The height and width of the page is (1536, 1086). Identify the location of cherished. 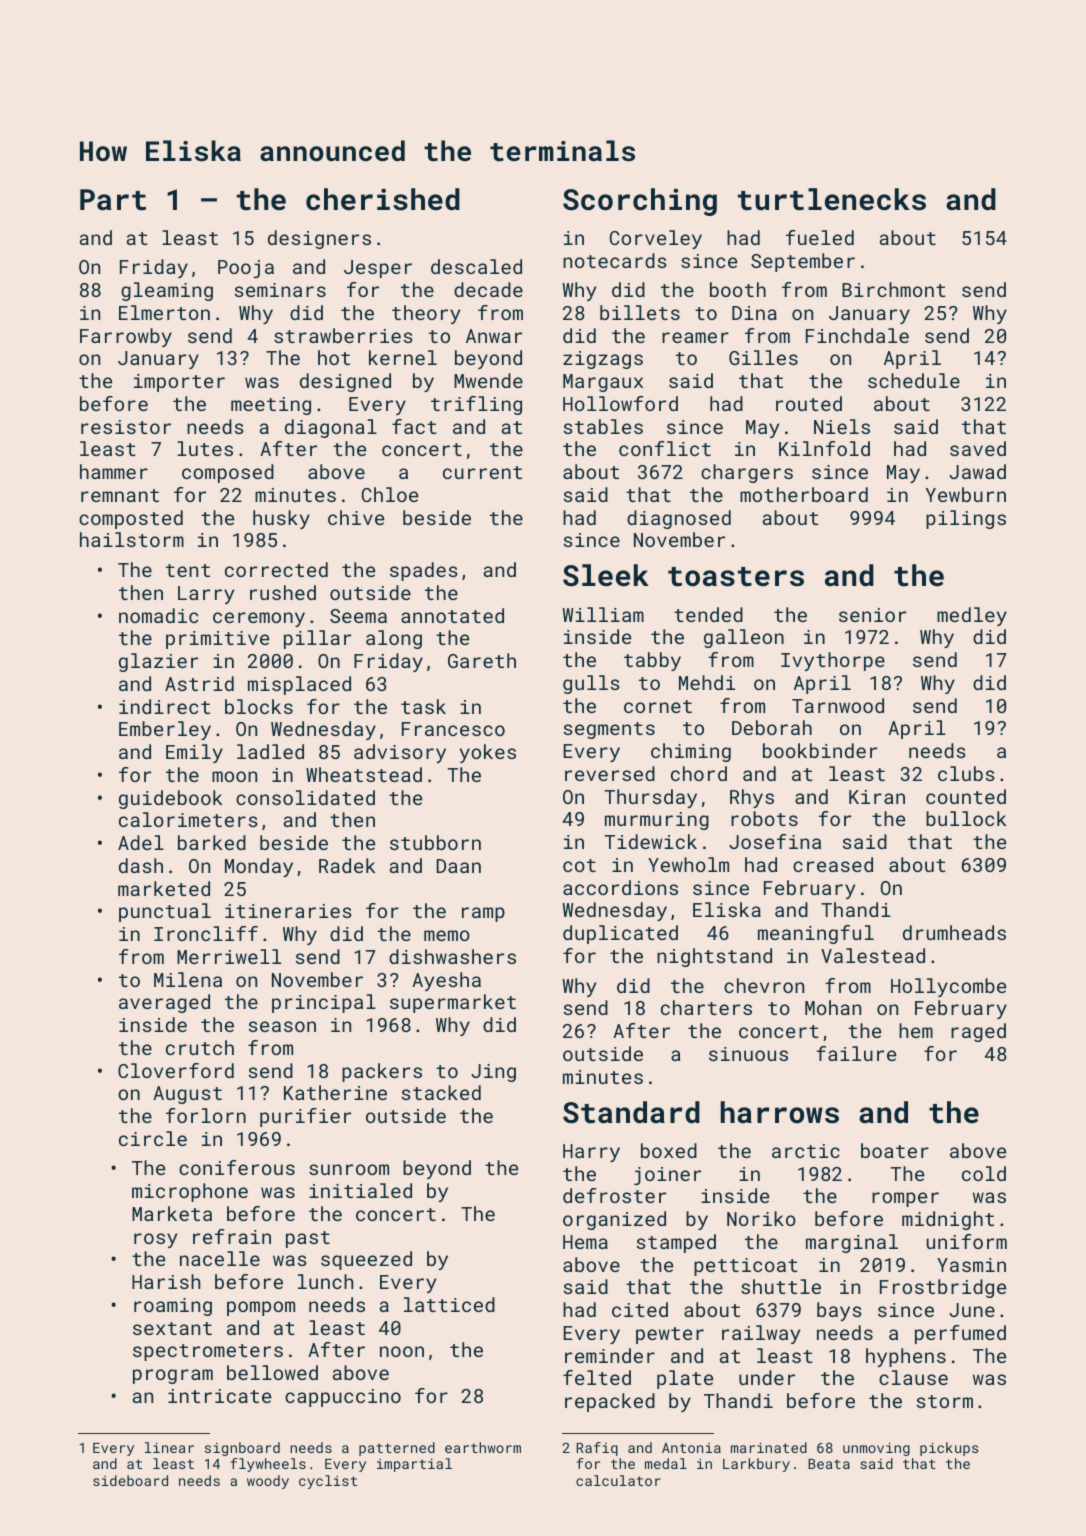
(383, 199).
